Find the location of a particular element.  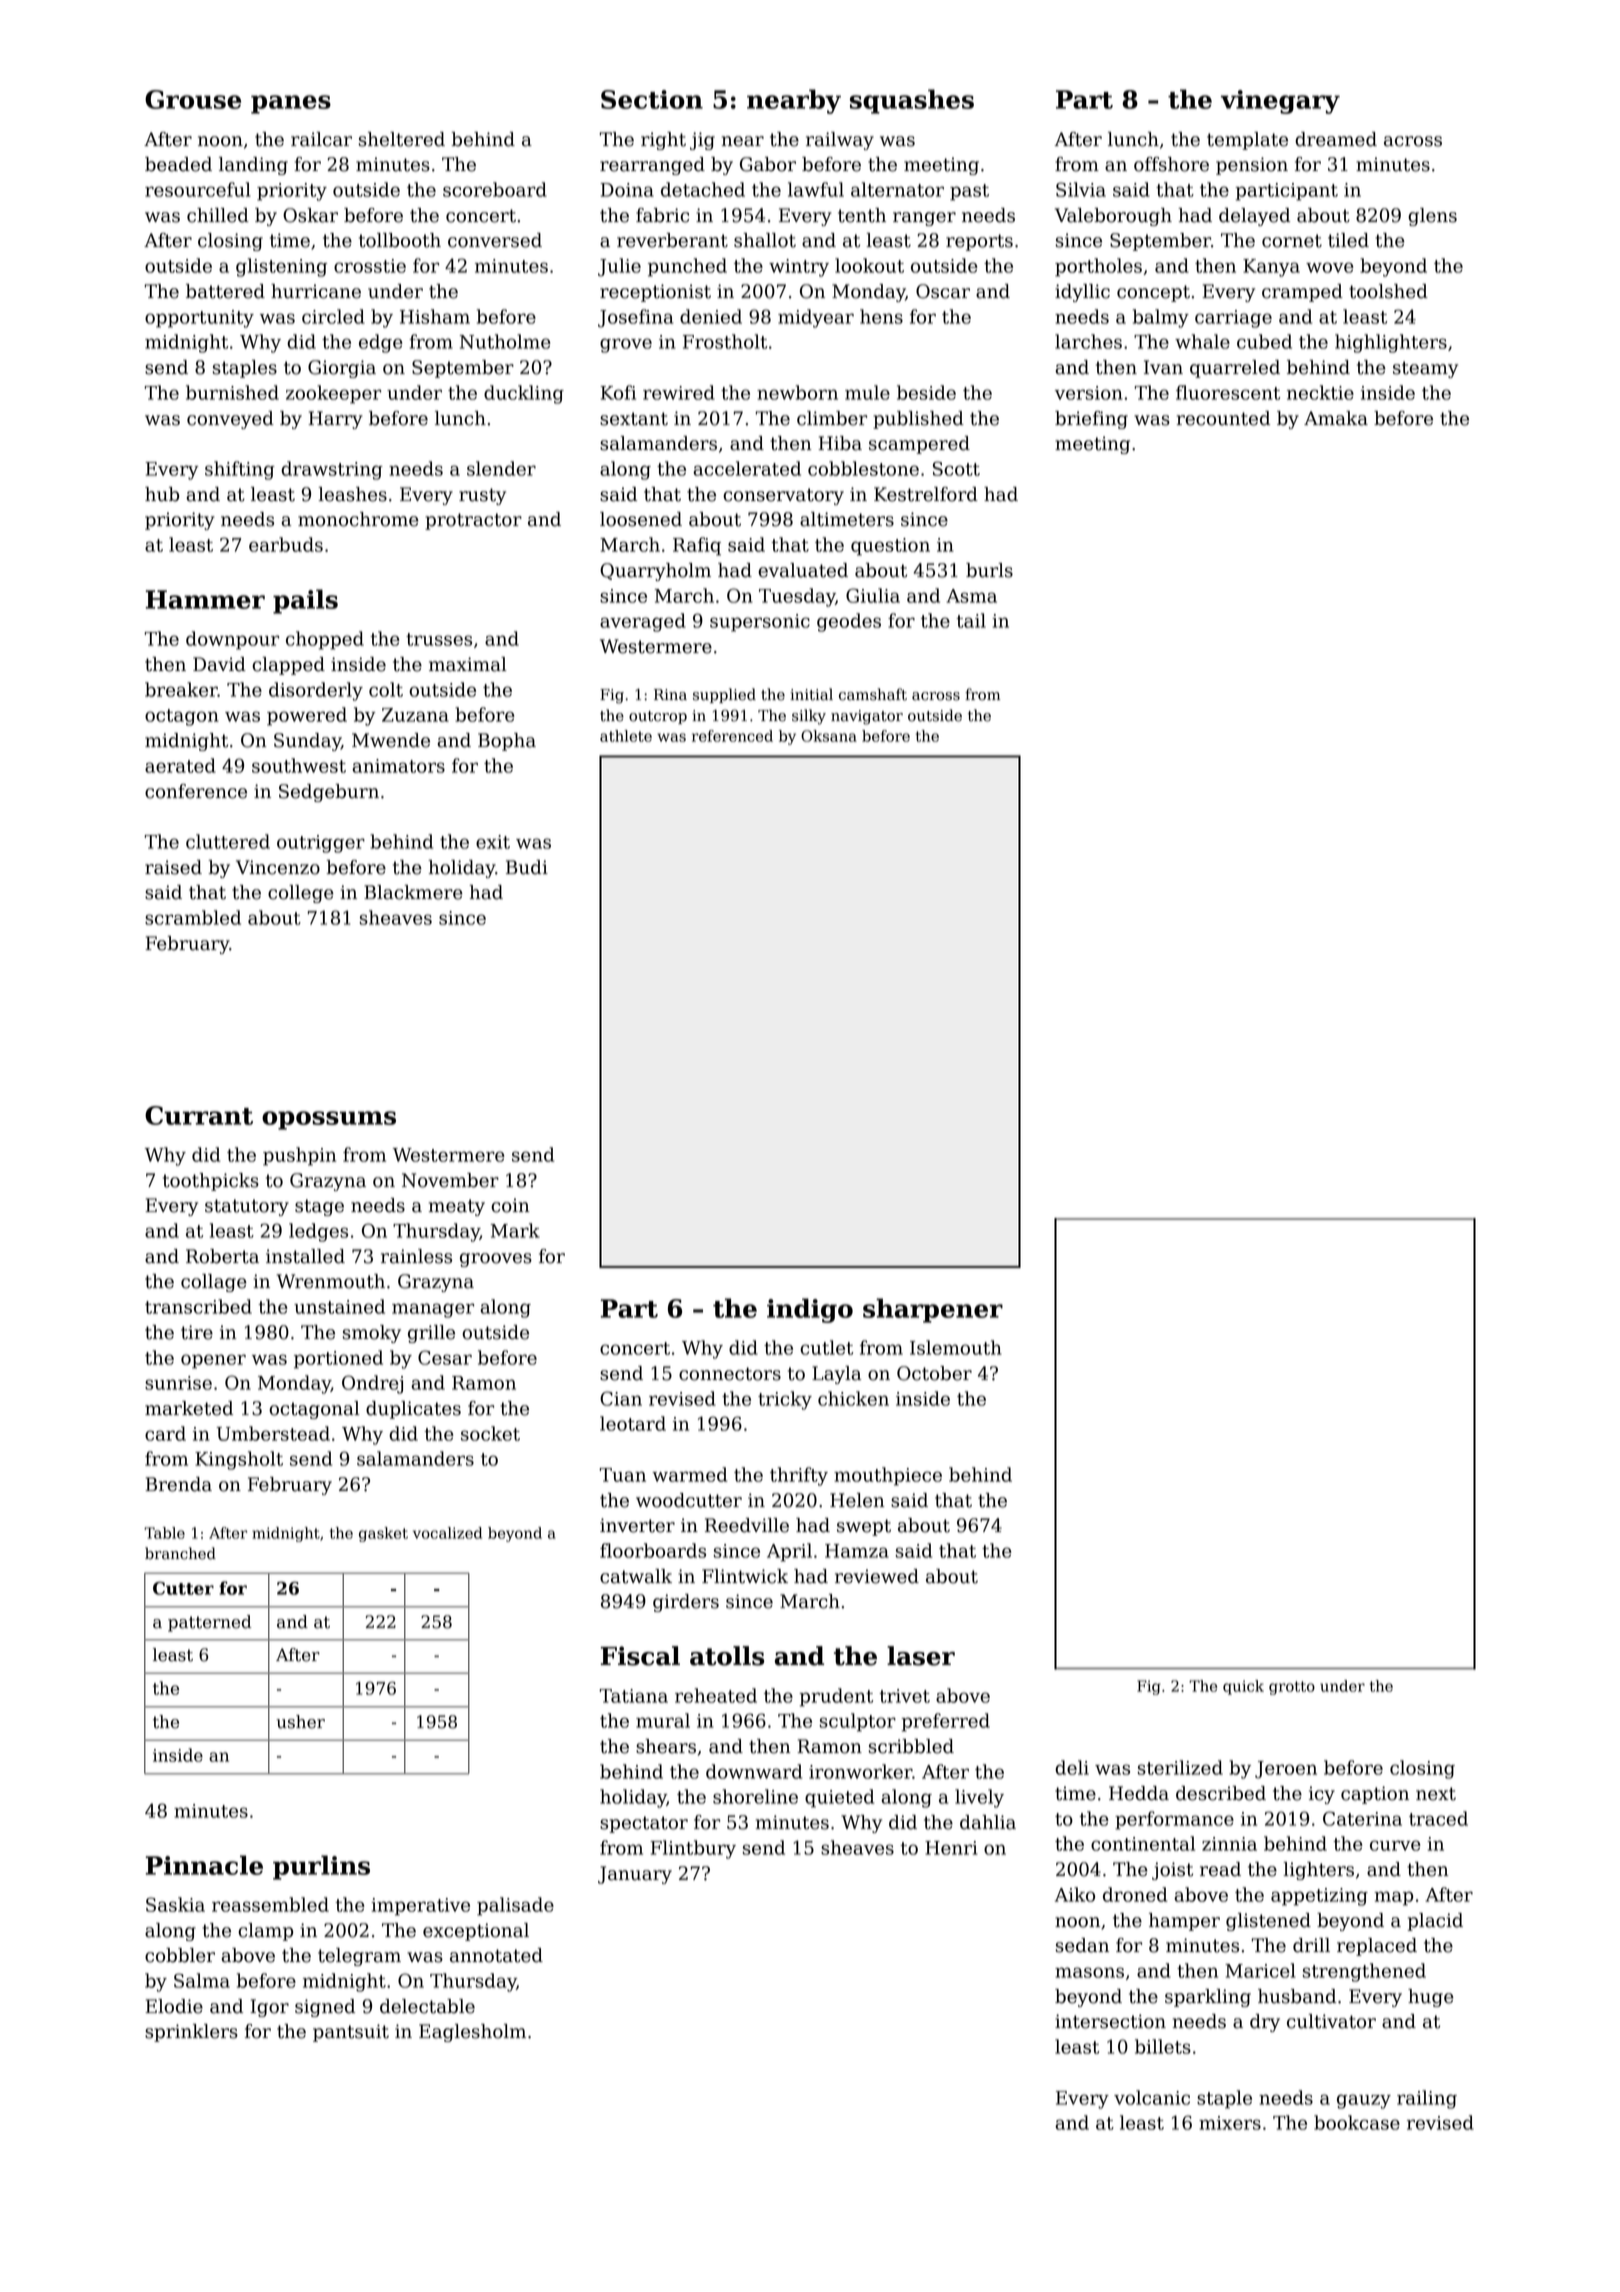

Cian is located at coordinates (621, 1398).
